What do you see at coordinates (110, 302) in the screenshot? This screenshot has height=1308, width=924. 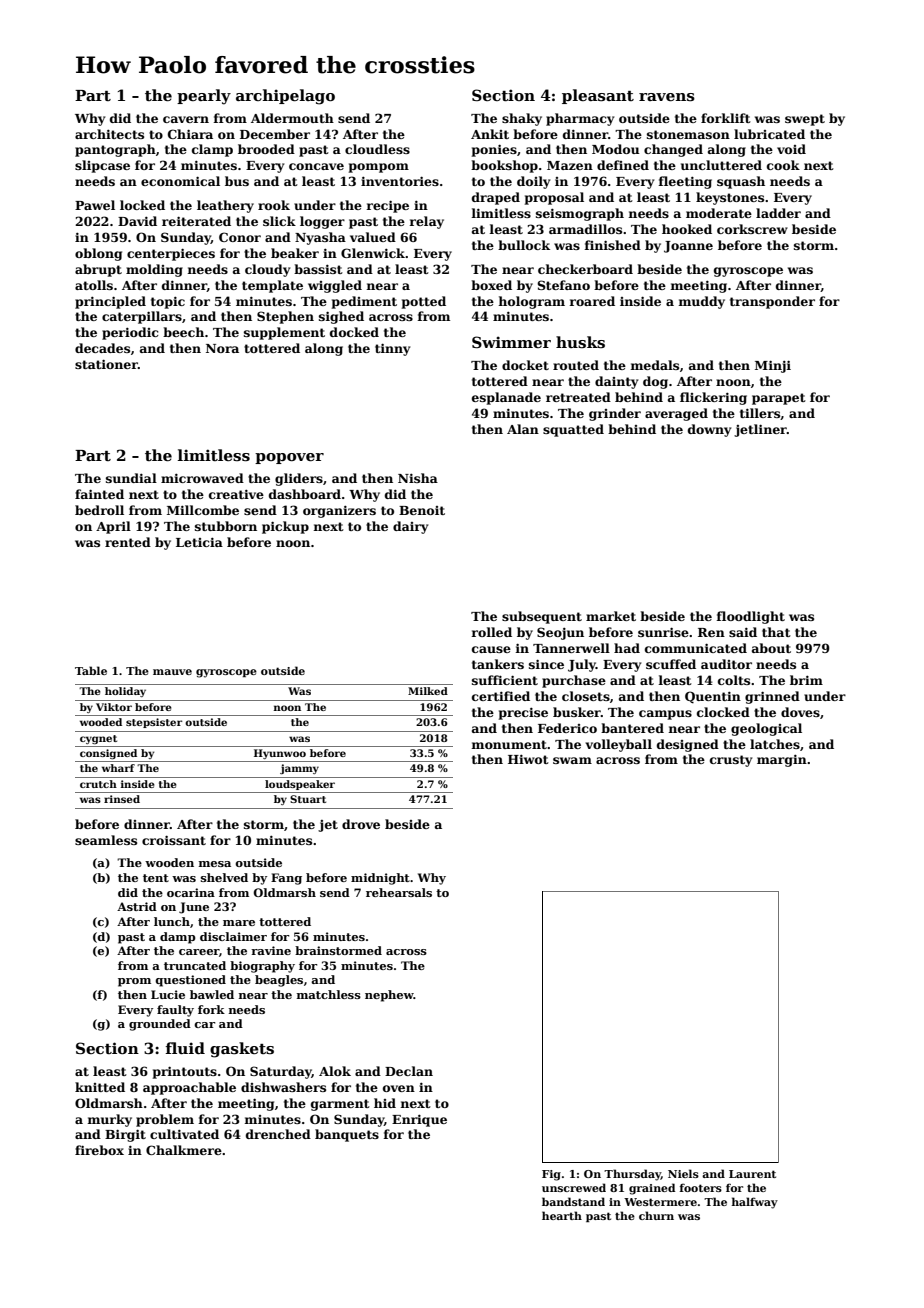 I see `principled` at bounding box center [110, 302].
